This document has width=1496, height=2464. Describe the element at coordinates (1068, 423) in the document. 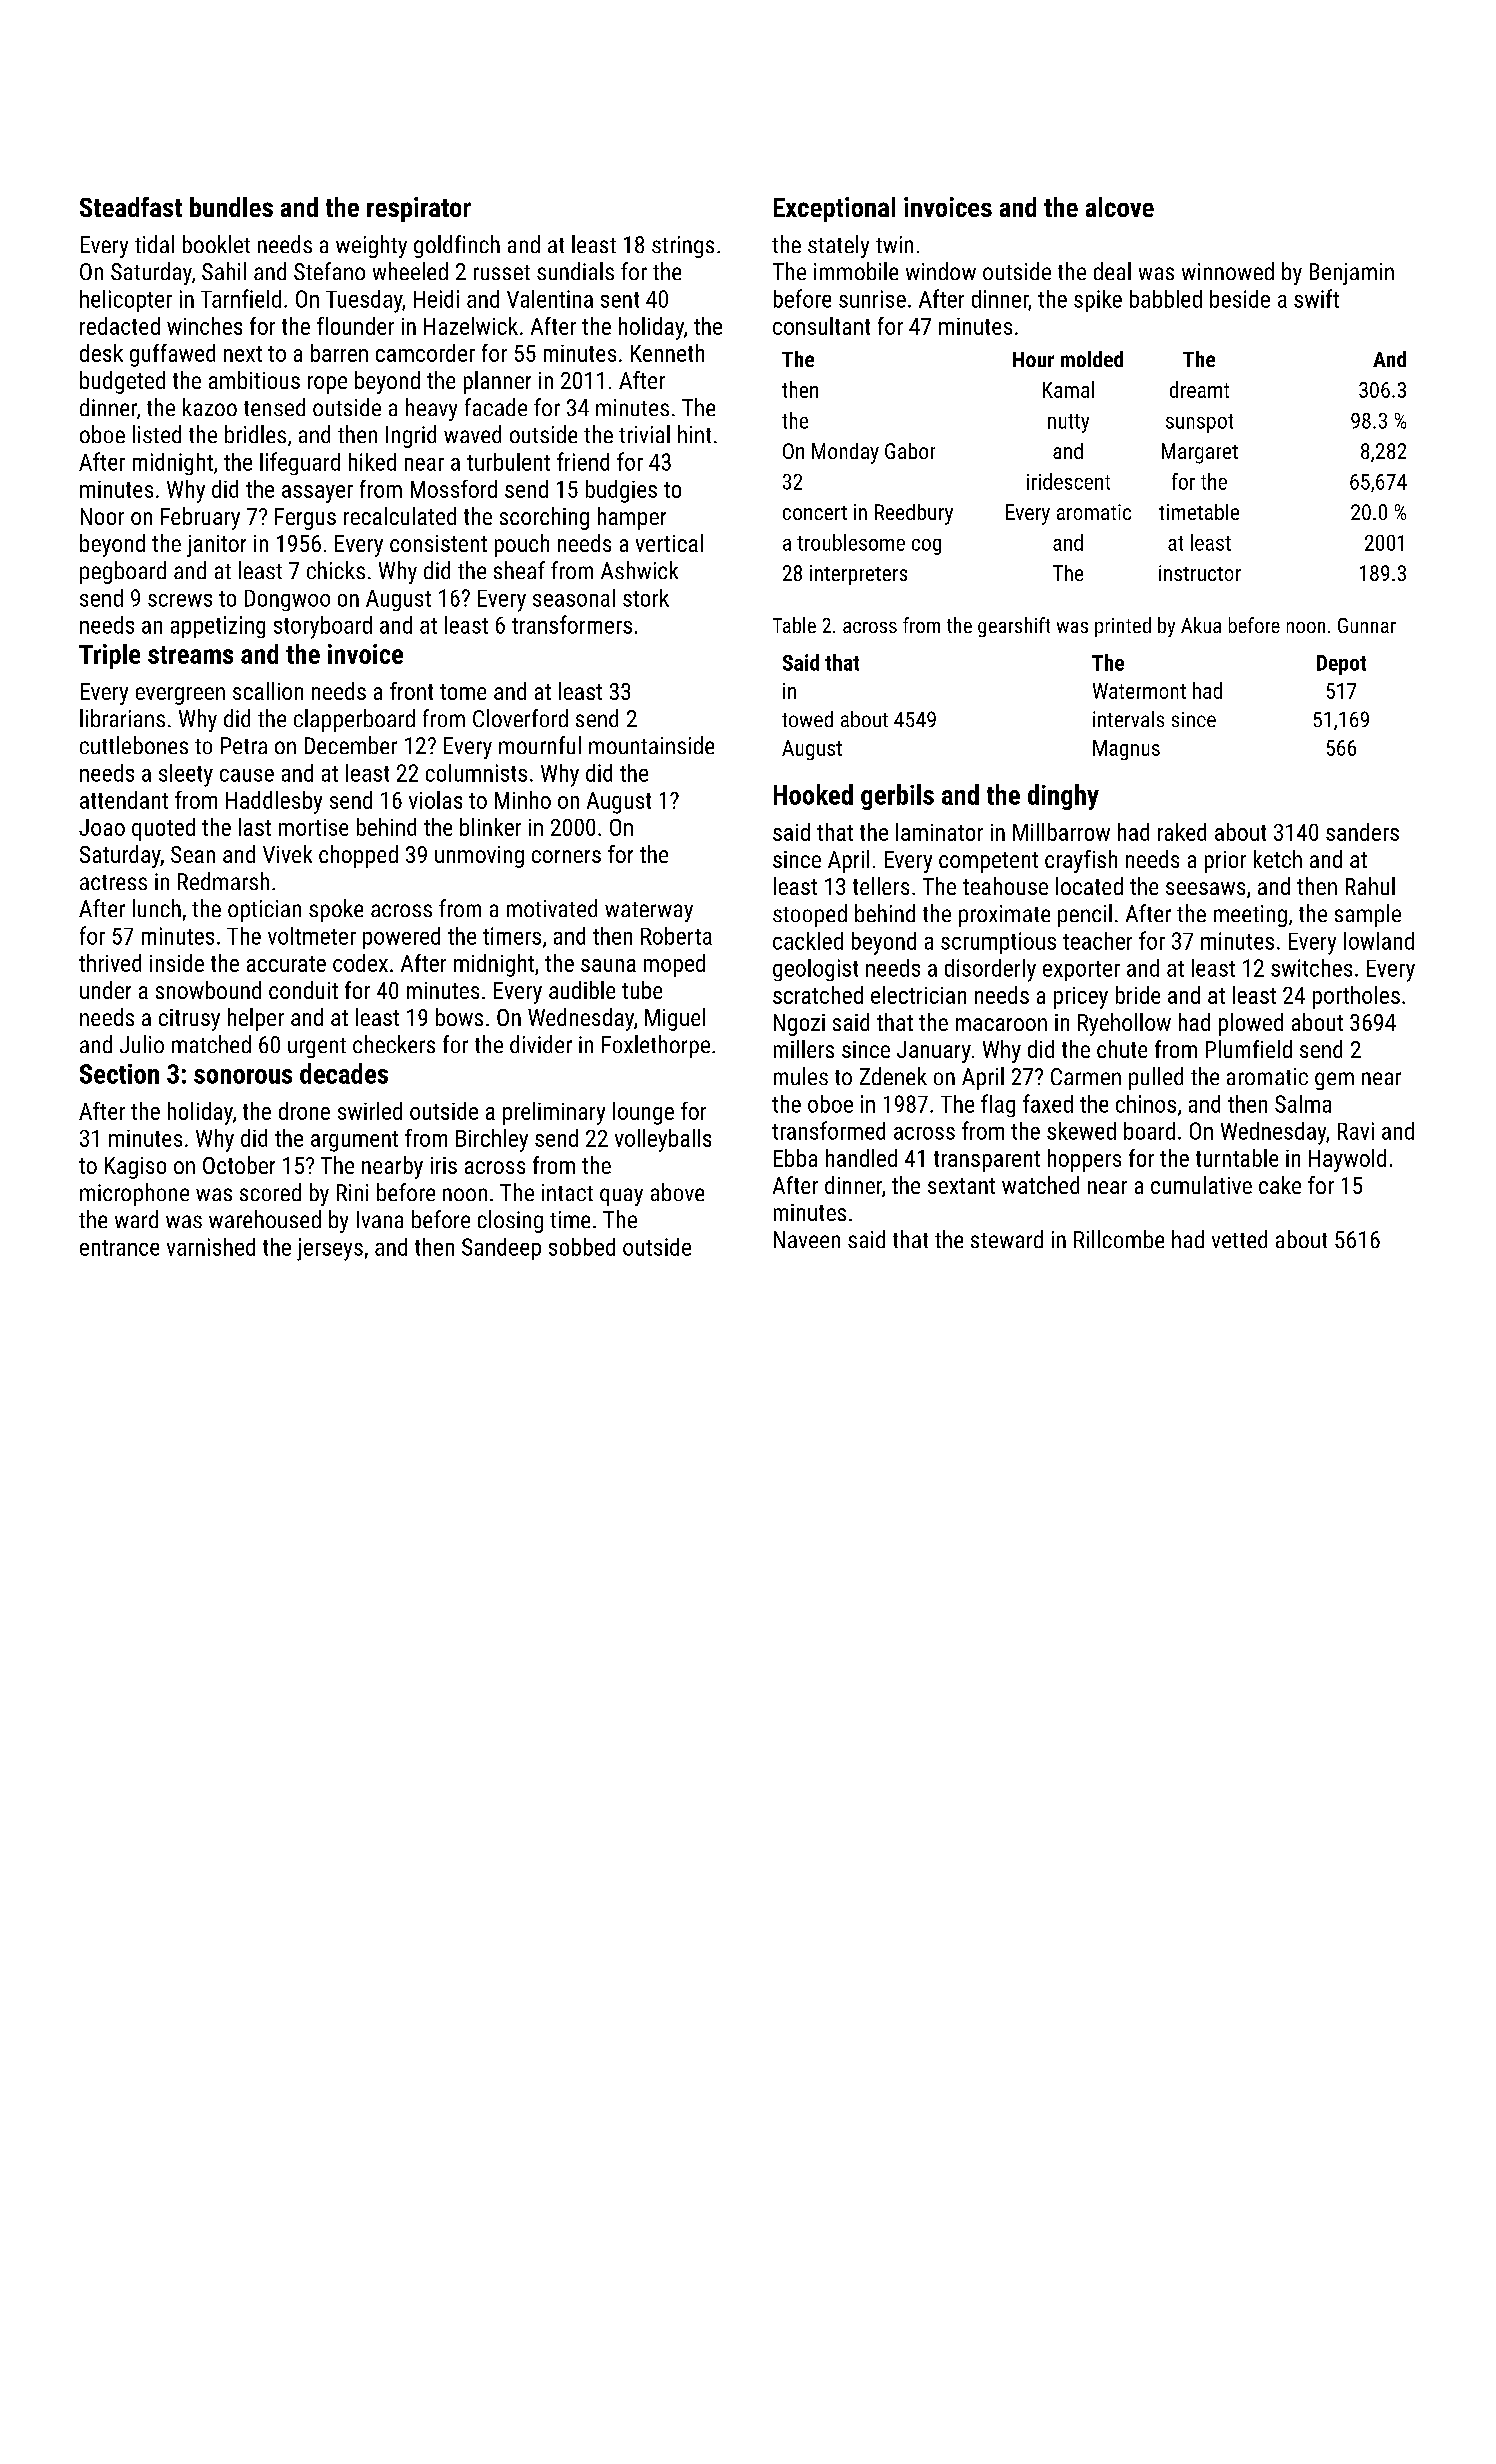

I see `nutty` at that location.
